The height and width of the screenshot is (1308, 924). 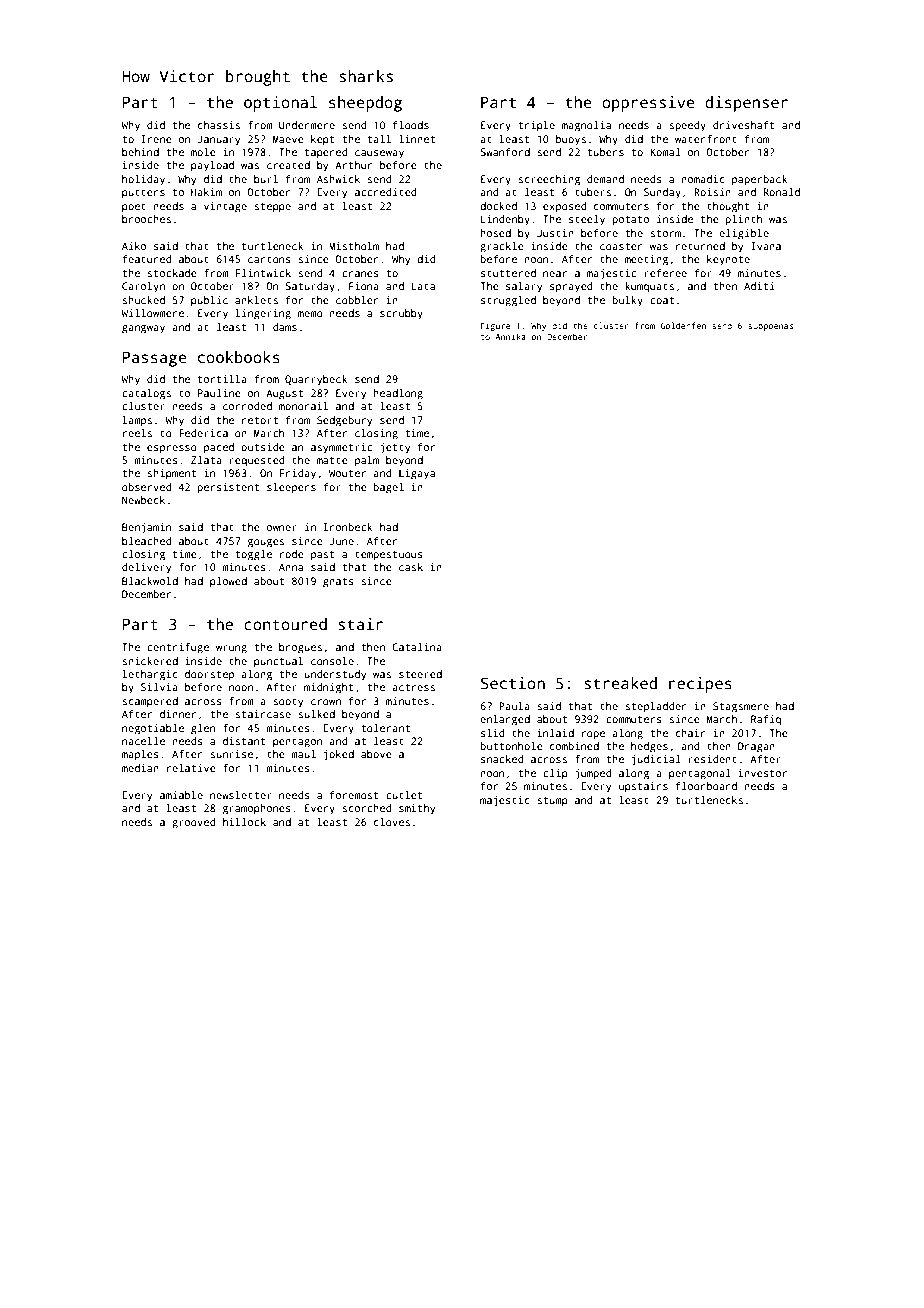 I want to click on observed, so click(x=147, y=487).
